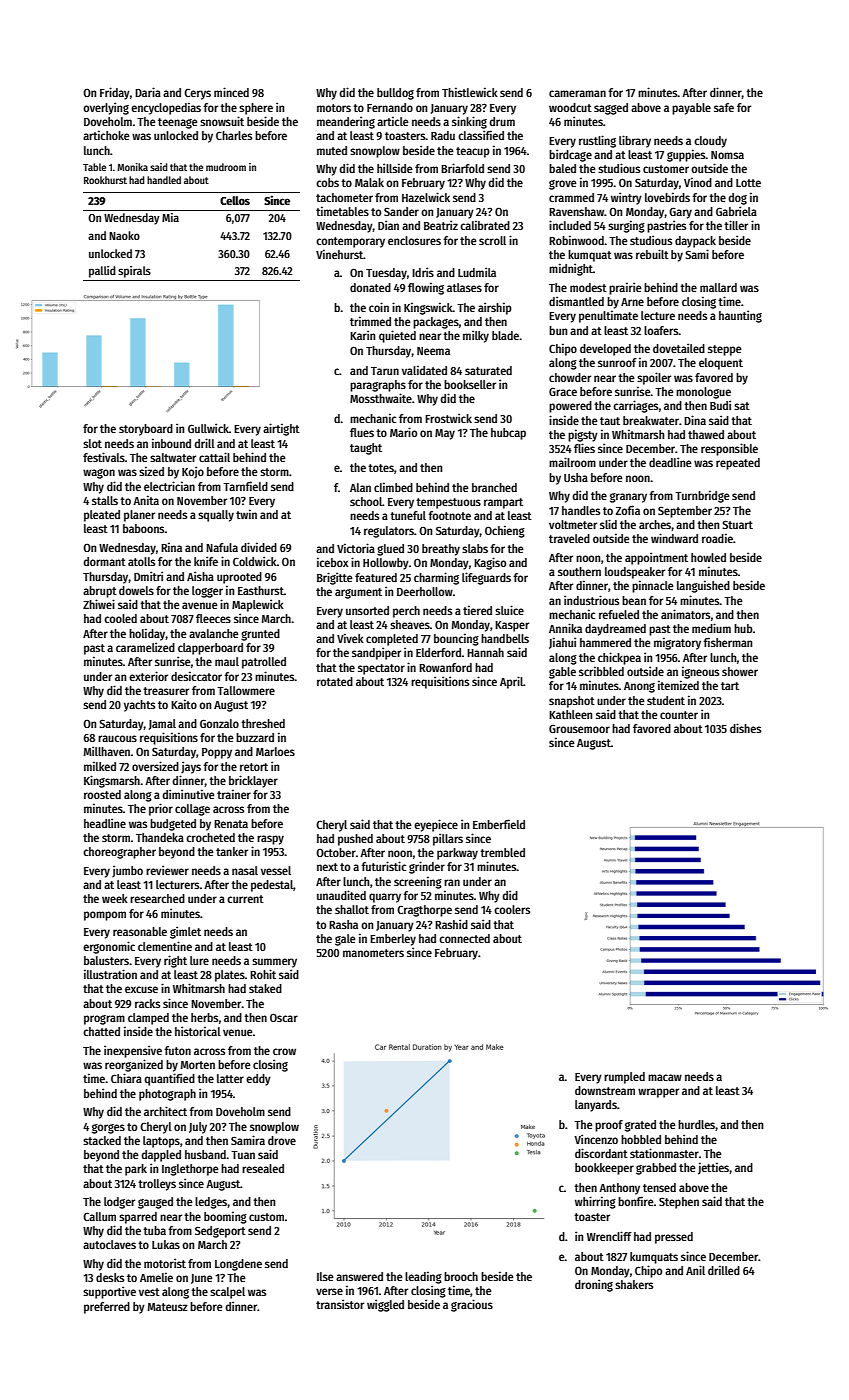 Image resolution: width=849 pixels, height=1400 pixels. I want to click on answered, so click(359, 1276).
